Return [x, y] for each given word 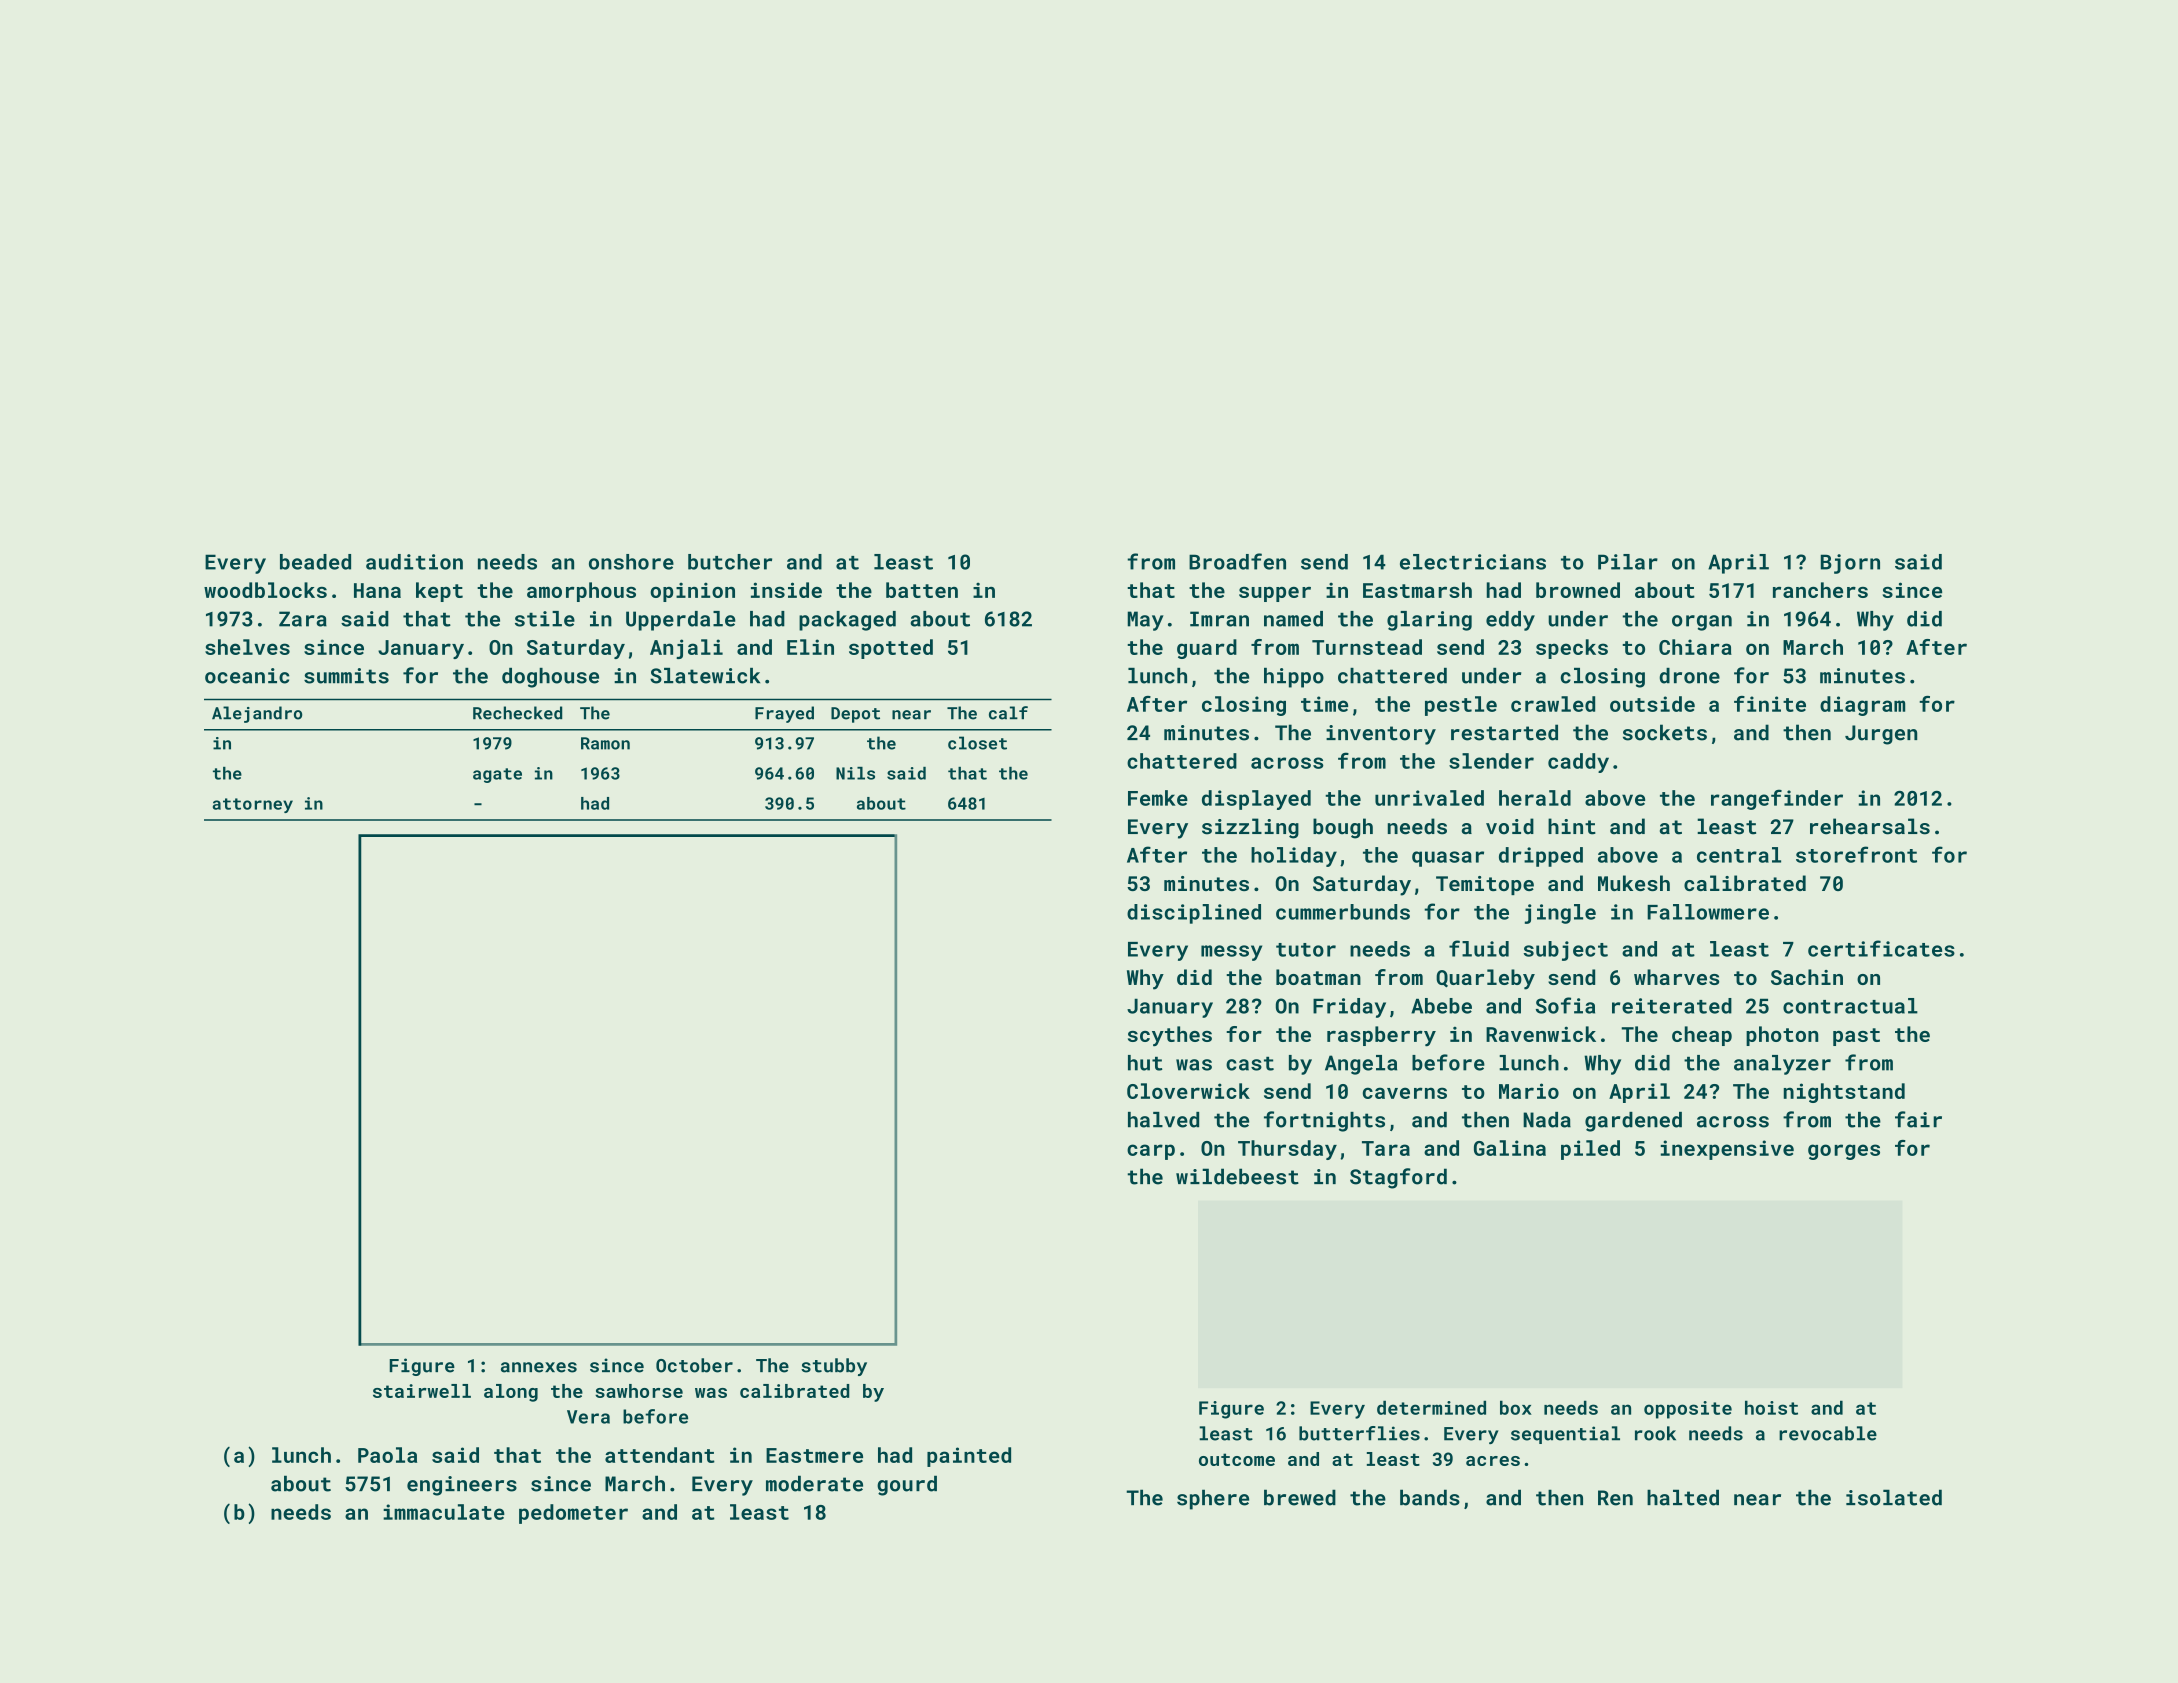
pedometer [573, 1514]
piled [1590, 1150]
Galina [1510, 1148]
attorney [253, 805]
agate [497, 775]
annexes [539, 1367]
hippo [1294, 678]
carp [1151, 1152]
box [1516, 1407]
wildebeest [1237, 1176]
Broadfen [1237, 561]
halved [1163, 1120]
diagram [1862, 706]
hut [1145, 1063]
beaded [315, 562]
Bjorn [1850, 564]
